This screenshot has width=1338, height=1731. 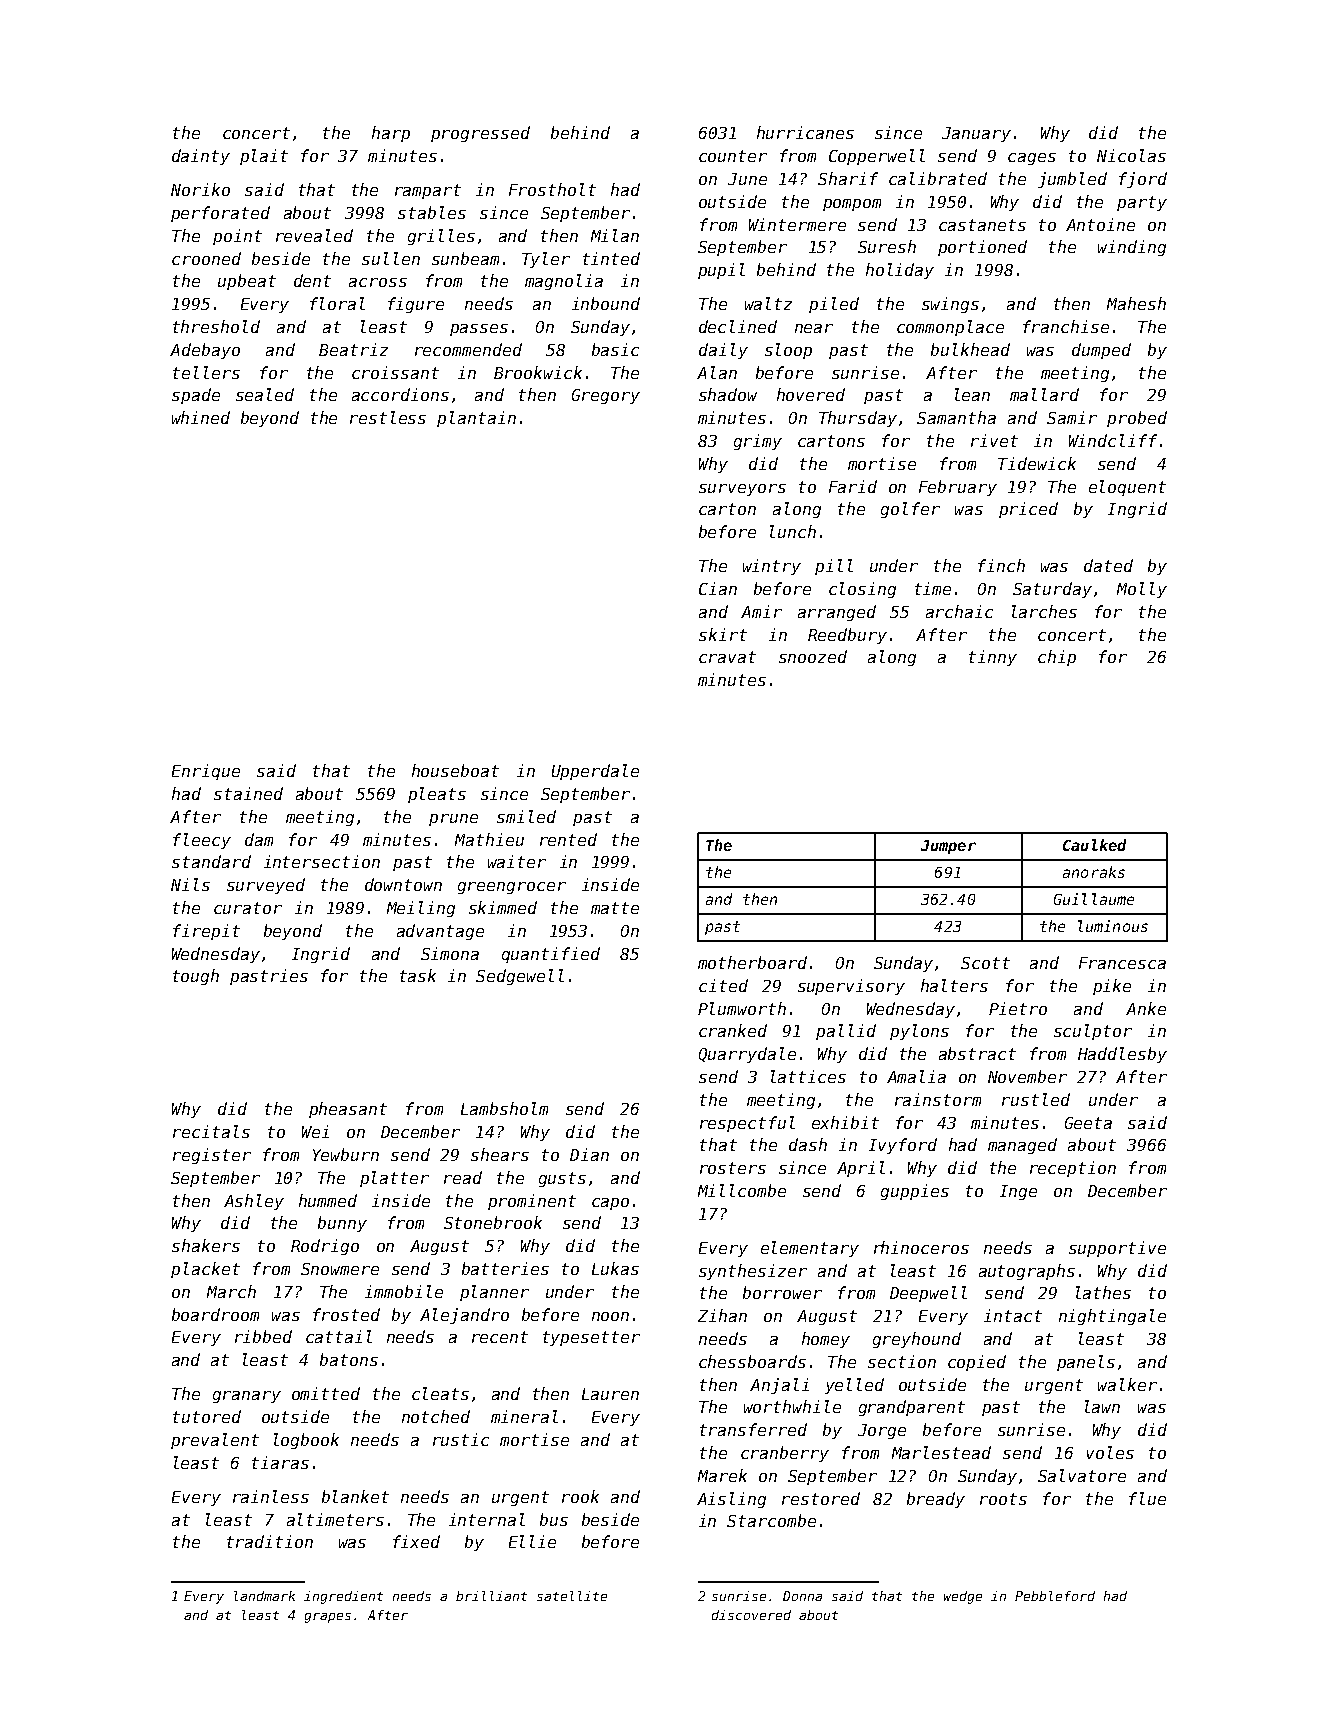 I want to click on capo, so click(x=610, y=1204).
